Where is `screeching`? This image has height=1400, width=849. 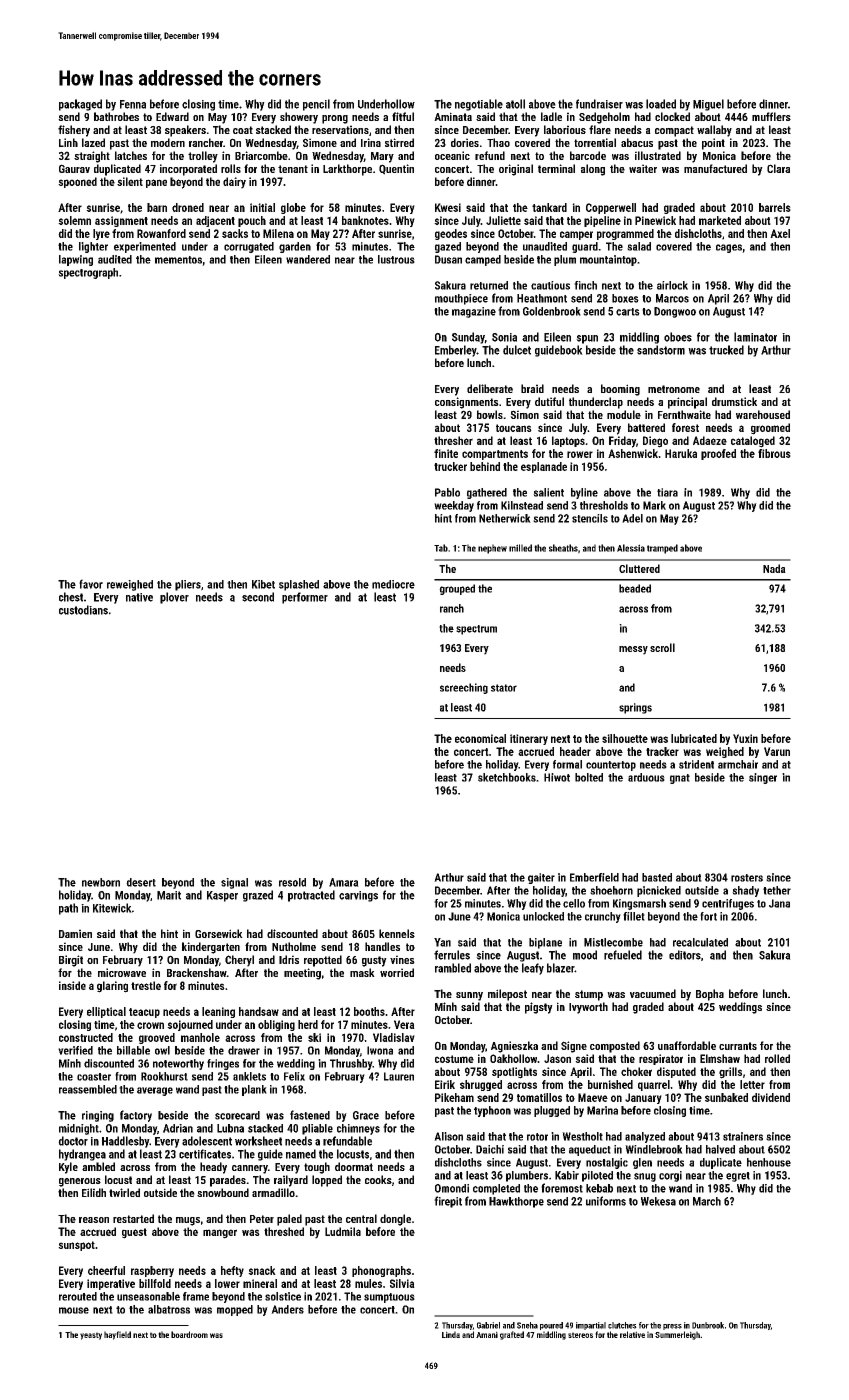 screeching is located at coordinates (464, 688).
